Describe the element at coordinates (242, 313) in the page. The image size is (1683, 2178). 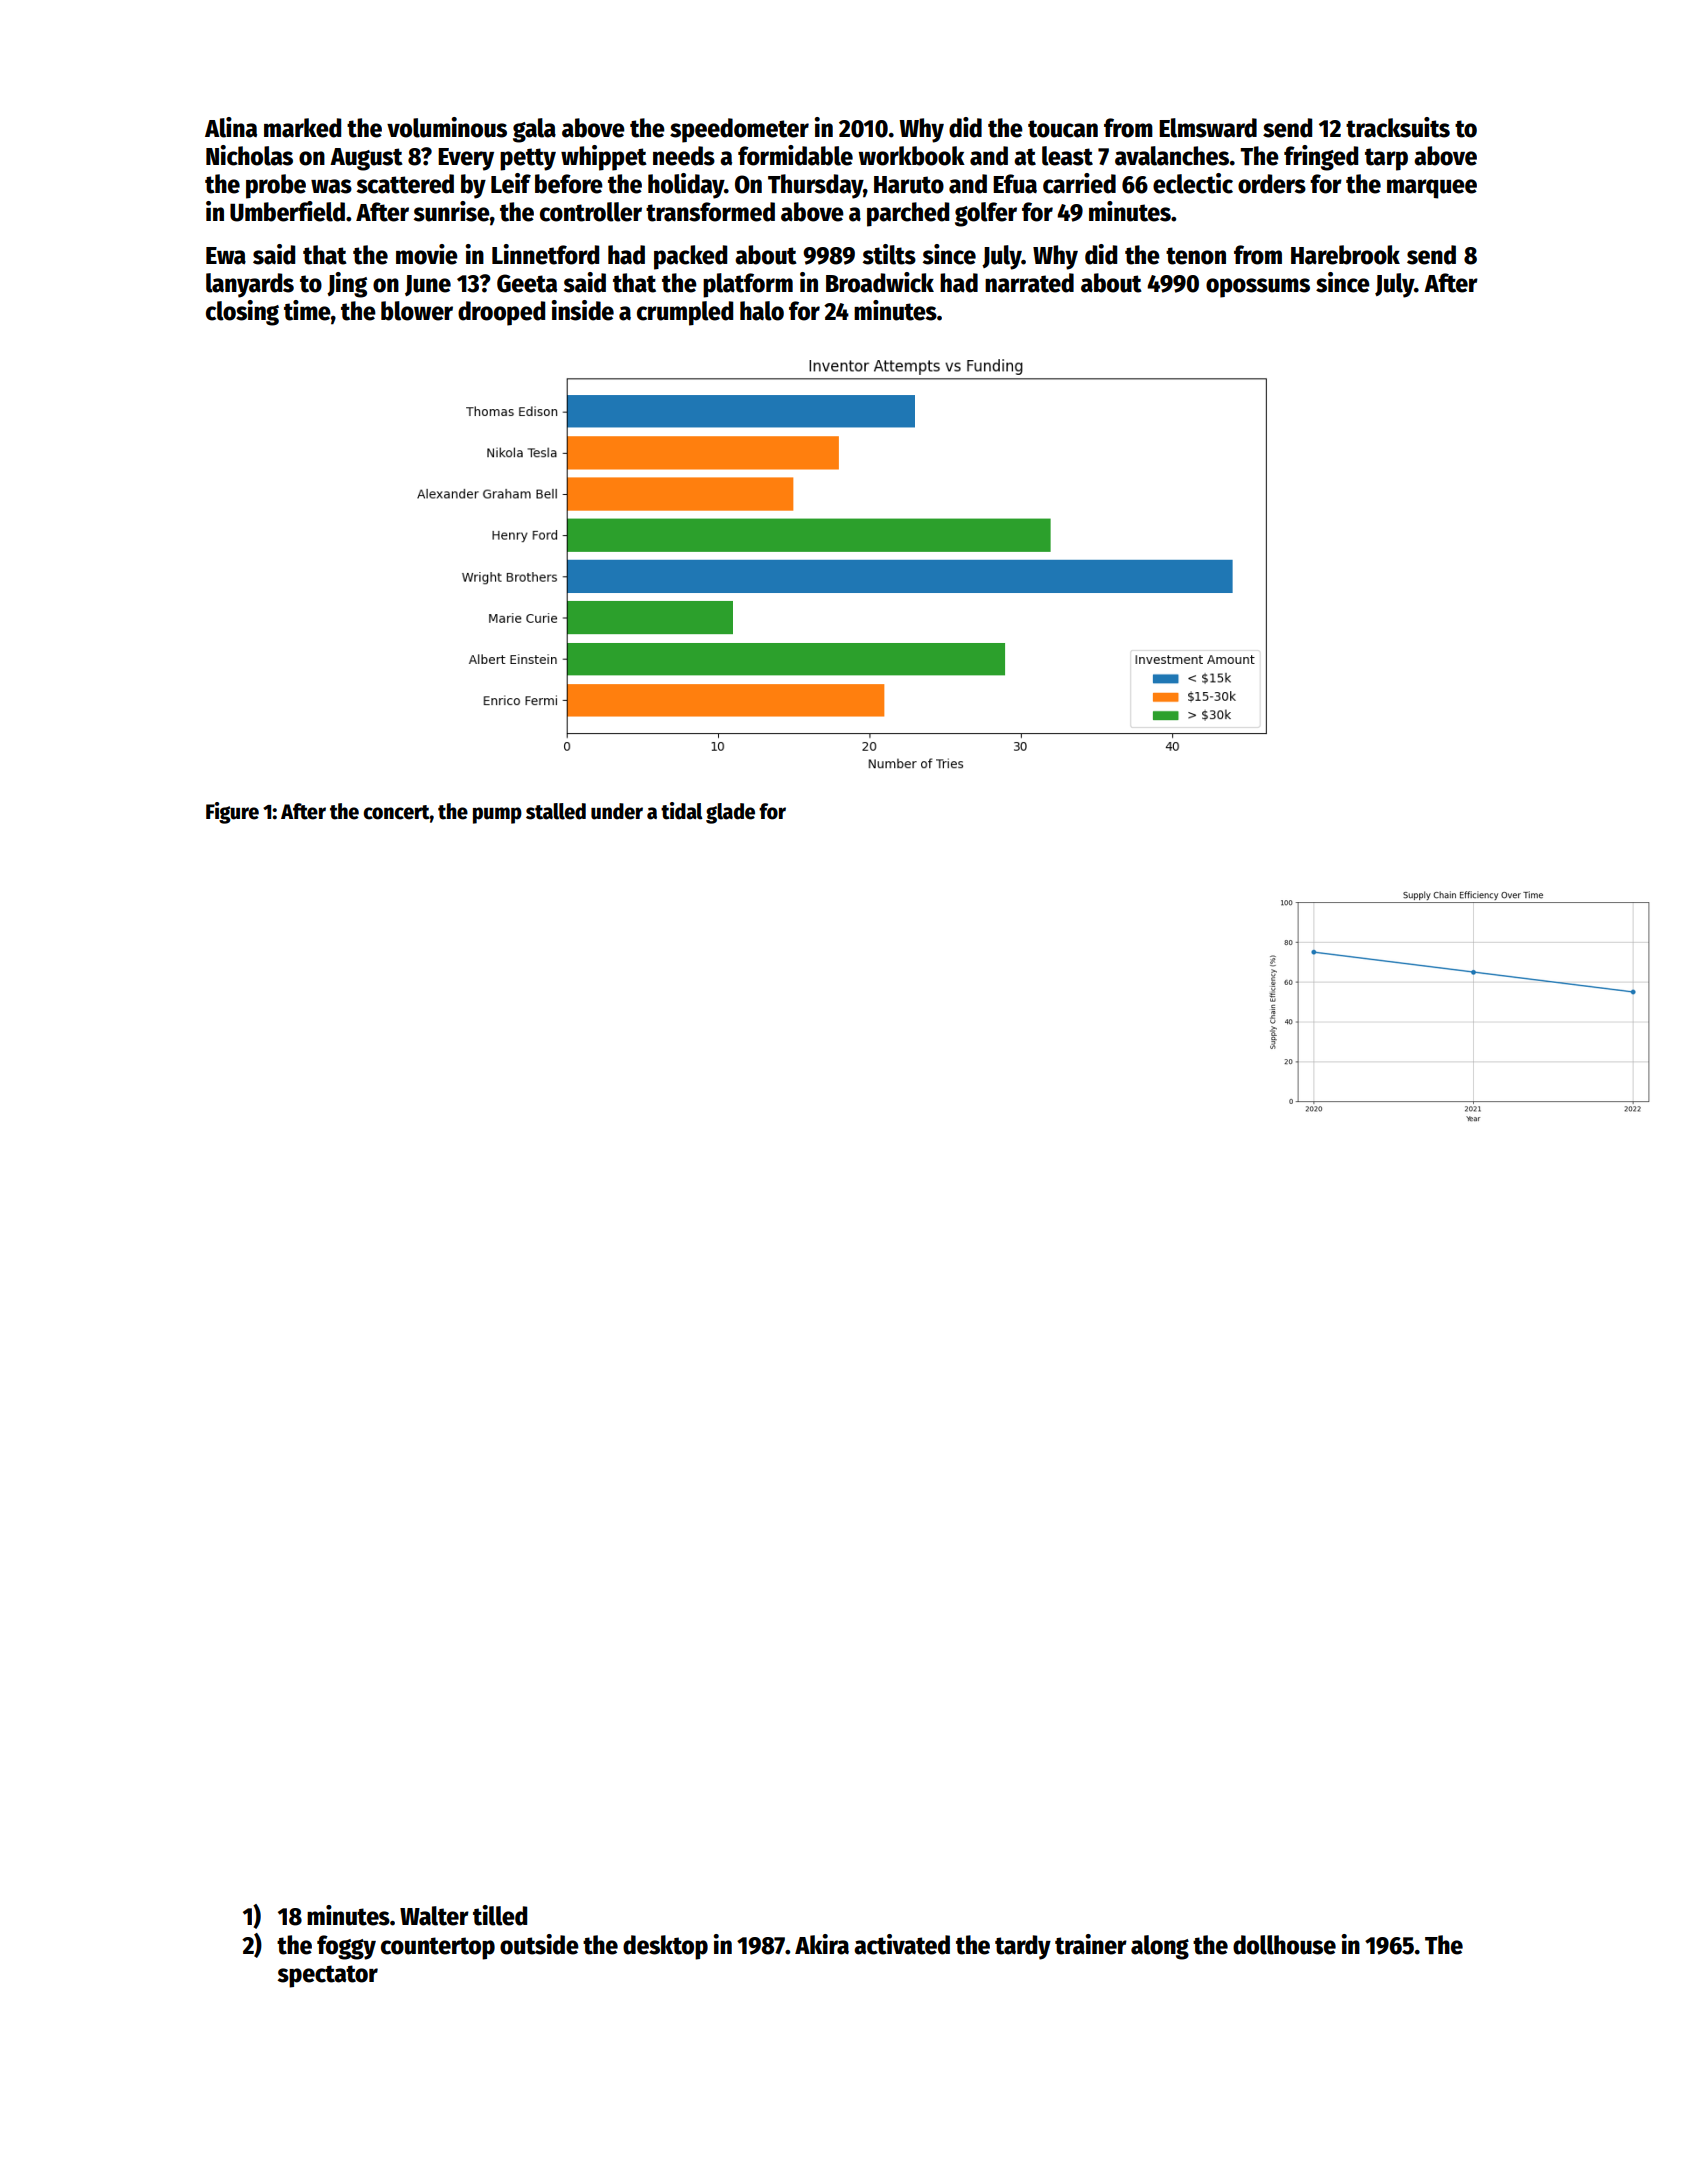
I see `closing` at that location.
